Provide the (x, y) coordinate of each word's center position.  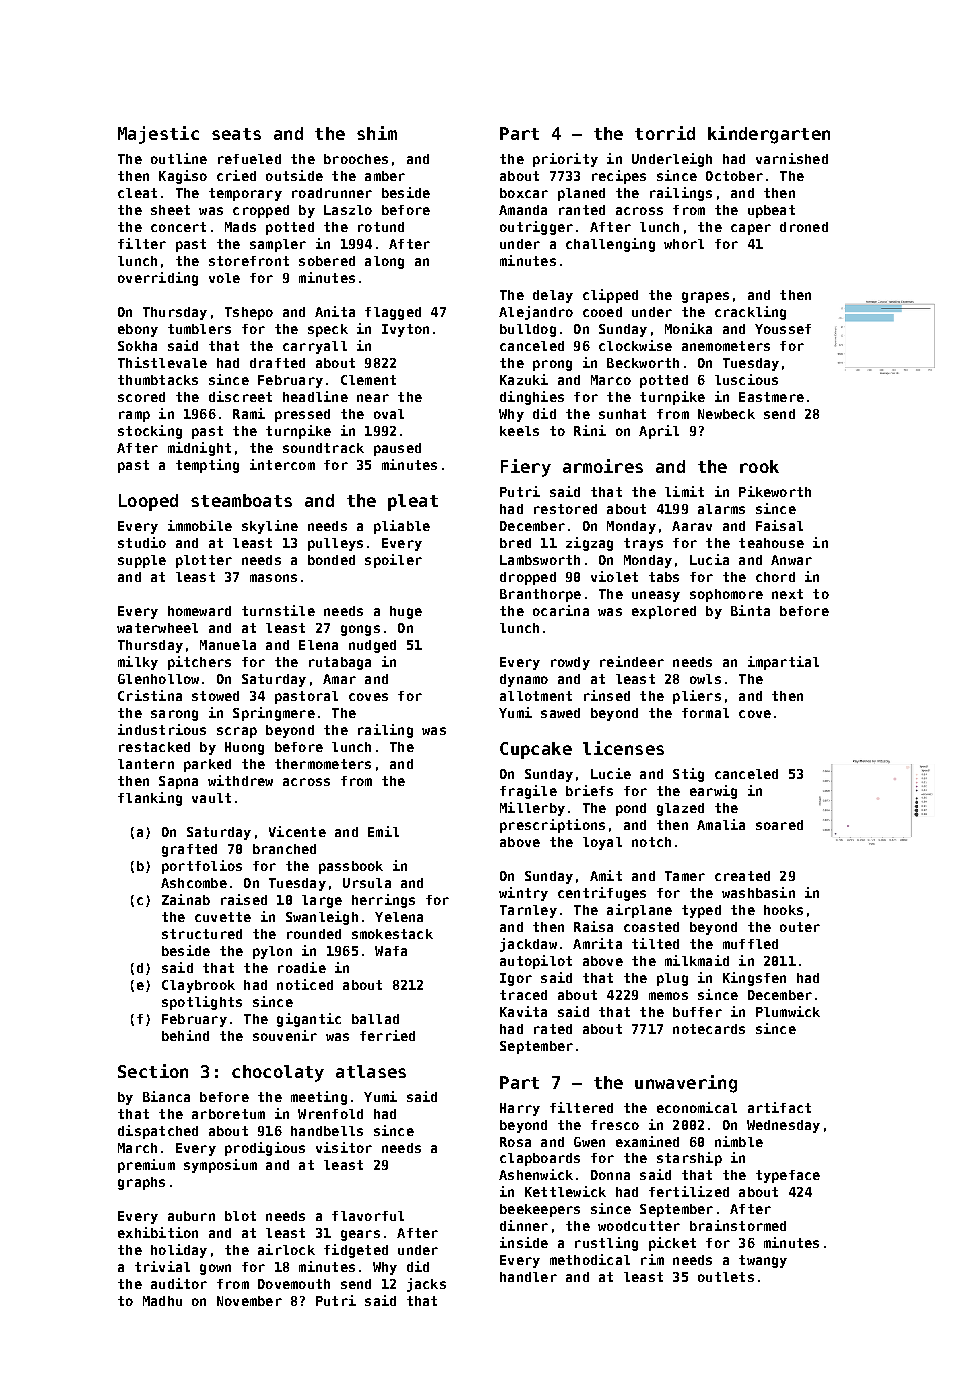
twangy (763, 1261)
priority (565, 160)
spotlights (202, 1003)
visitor (344, 1147)
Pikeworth (775, 491)
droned (804, 227)
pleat (413, 502)
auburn (191, 1216)
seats (236, 134)
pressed (302, 415)
